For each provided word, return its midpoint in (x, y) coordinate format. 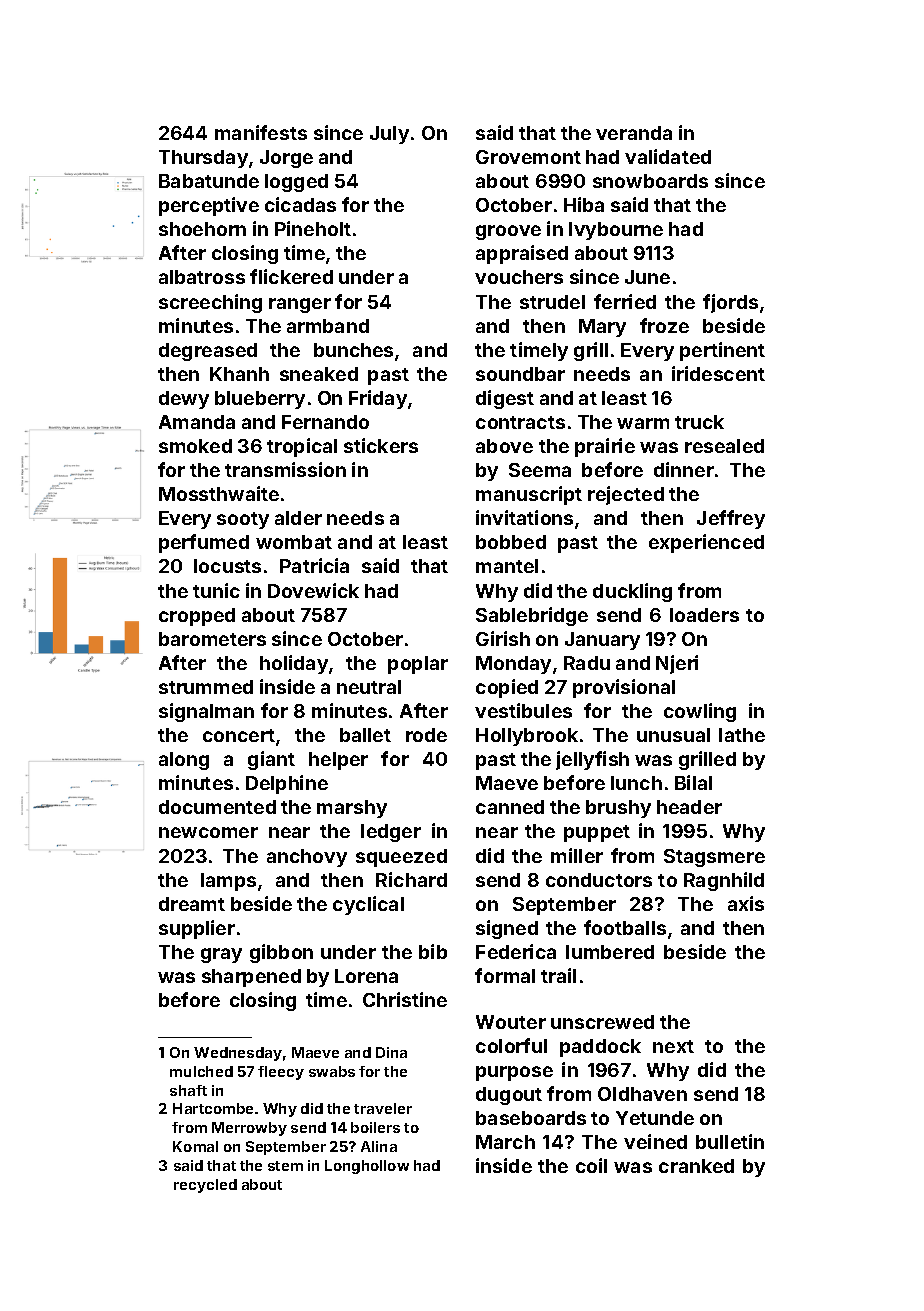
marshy (352, 809)
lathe (742, 735)
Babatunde (209, 181)
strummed (206, 687)
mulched (201, 1071)
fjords (730, 303)
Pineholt (313, 228)
